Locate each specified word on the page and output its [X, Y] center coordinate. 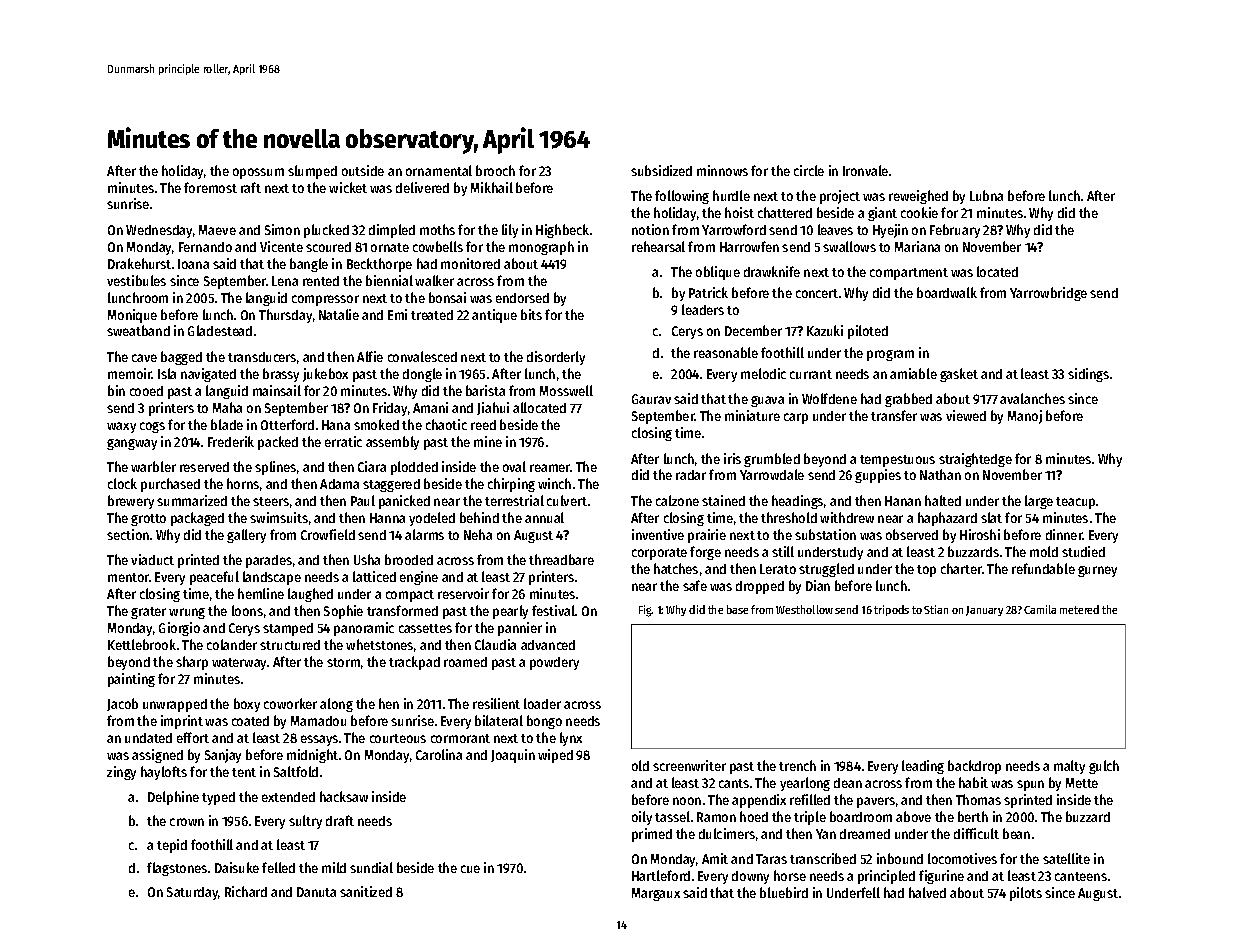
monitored [470, 263]
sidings [1088, 375]
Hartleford [661, 875]
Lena [285, 281]
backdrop [974, 767]
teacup [1075, 503]
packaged [197, 519]
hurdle [731, 195]
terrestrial [514, 500]
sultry [305, 822]
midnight [312, 756]
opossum [258, 173]
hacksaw [344, 796]
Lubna [986, 195]
